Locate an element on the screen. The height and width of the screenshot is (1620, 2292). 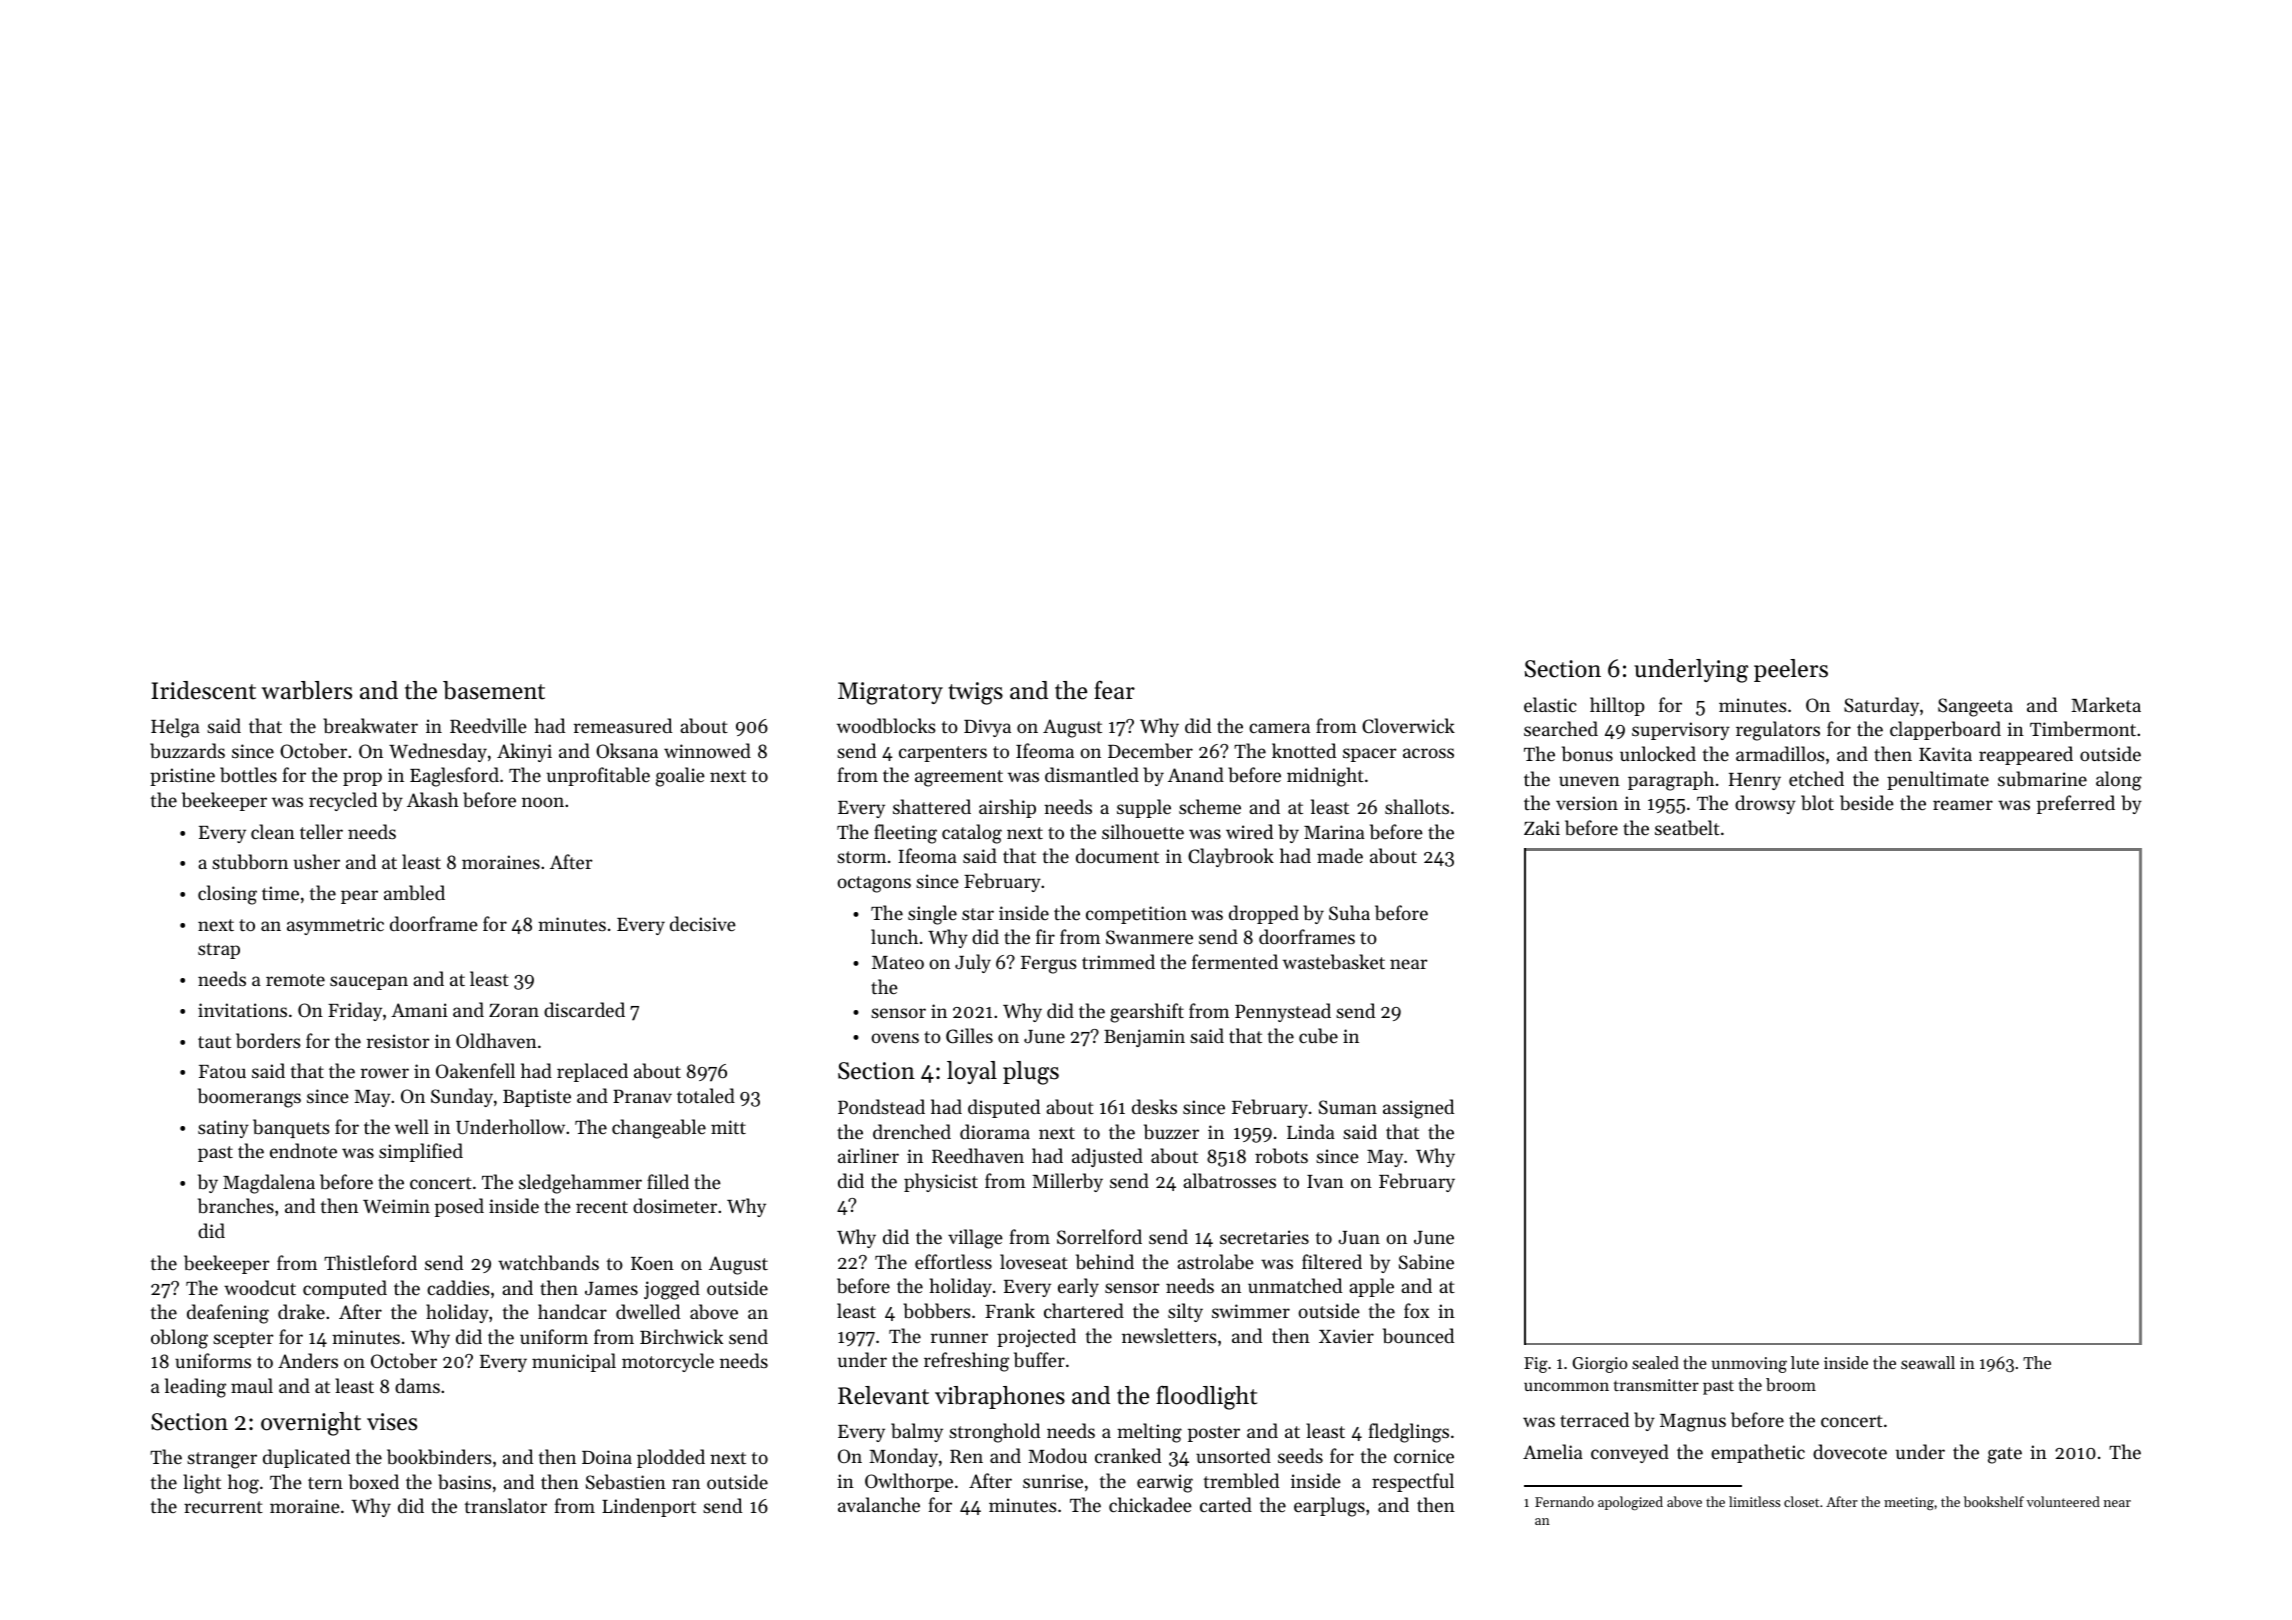
village is located at coordinates (975, 1239).
